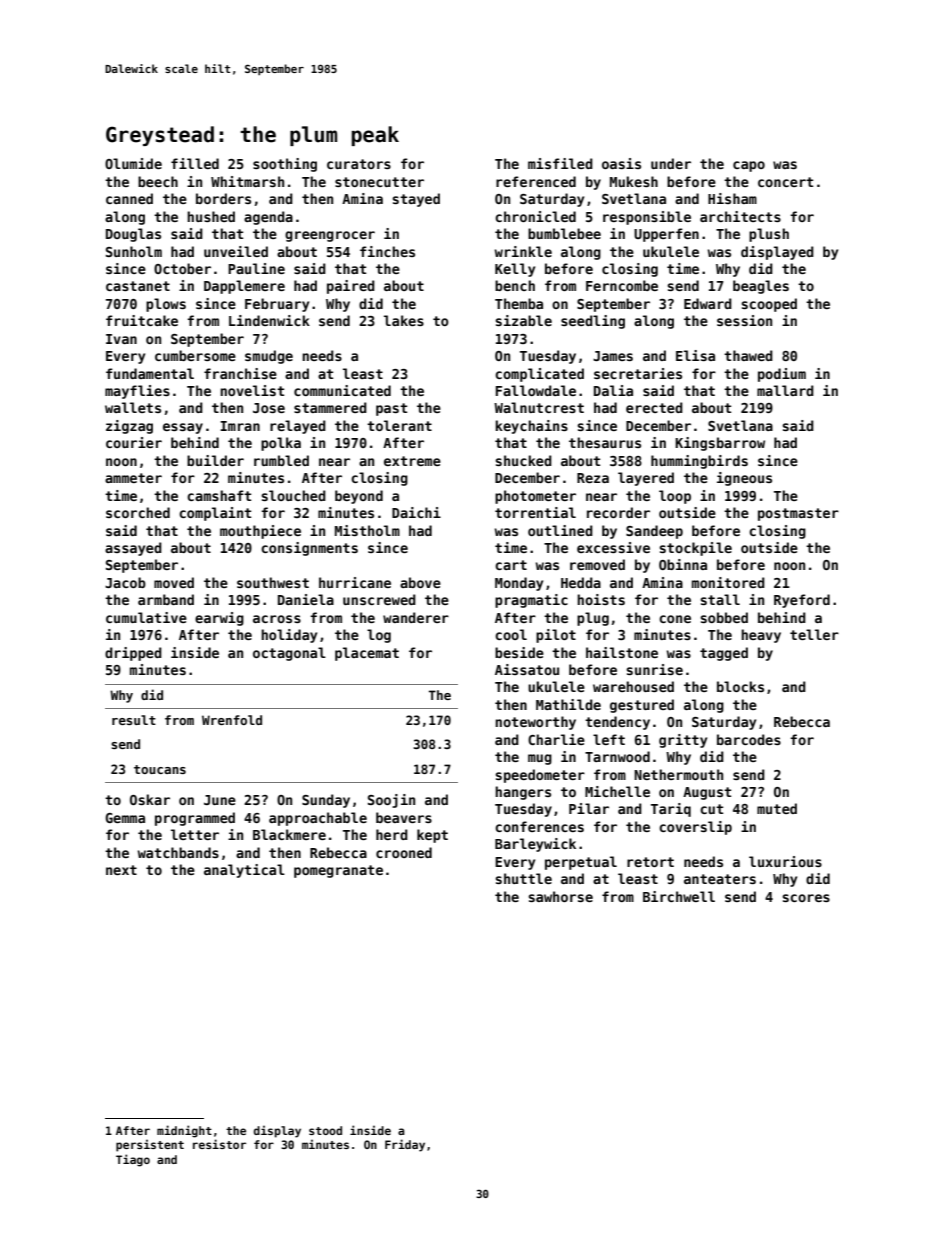  What do you see at coordinates (184, 1131) in the screenshot?
I see `midnight` at bounding box center [184, 1131].
